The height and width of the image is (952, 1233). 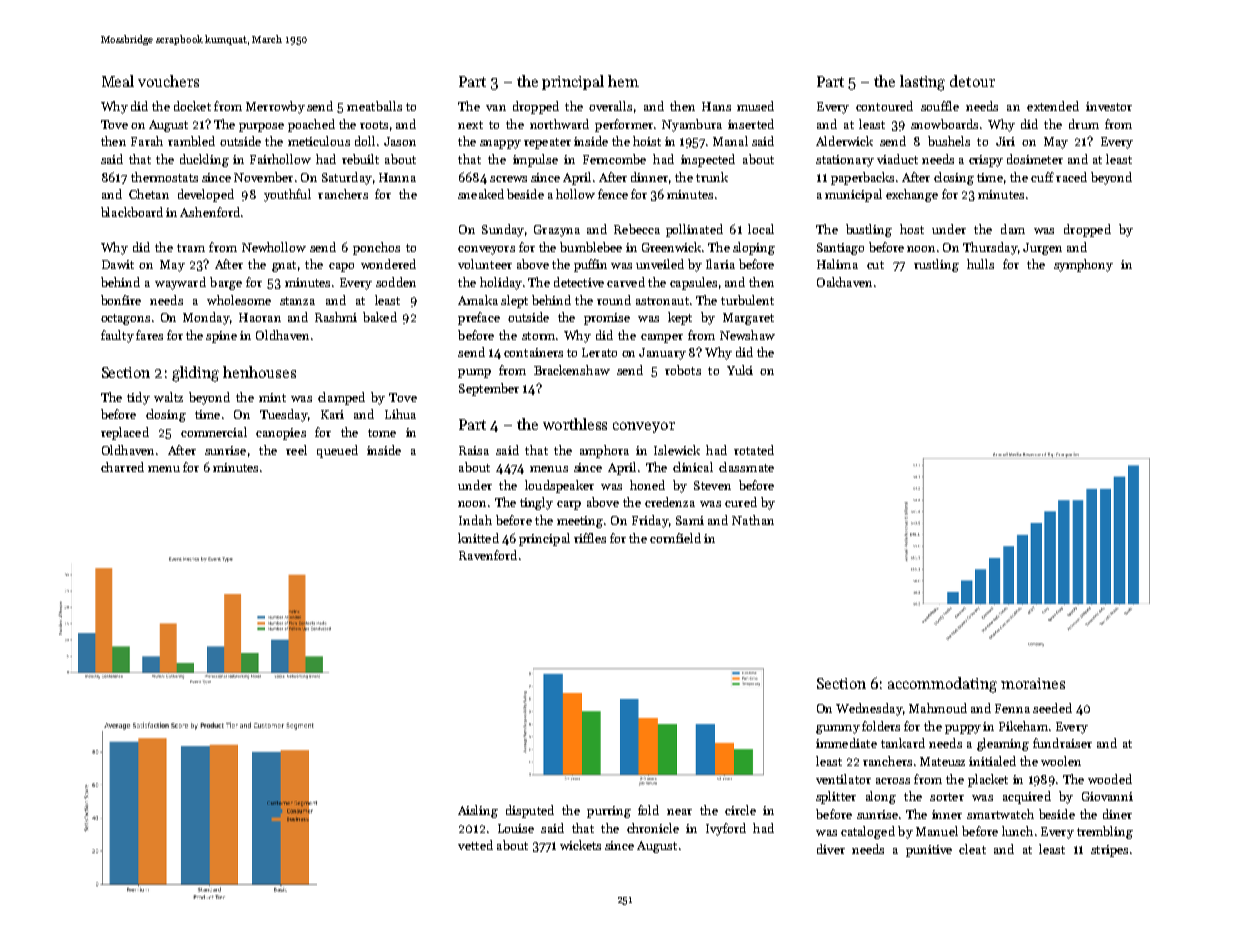 I want to click on disputed, so click(x=530, y=811).
